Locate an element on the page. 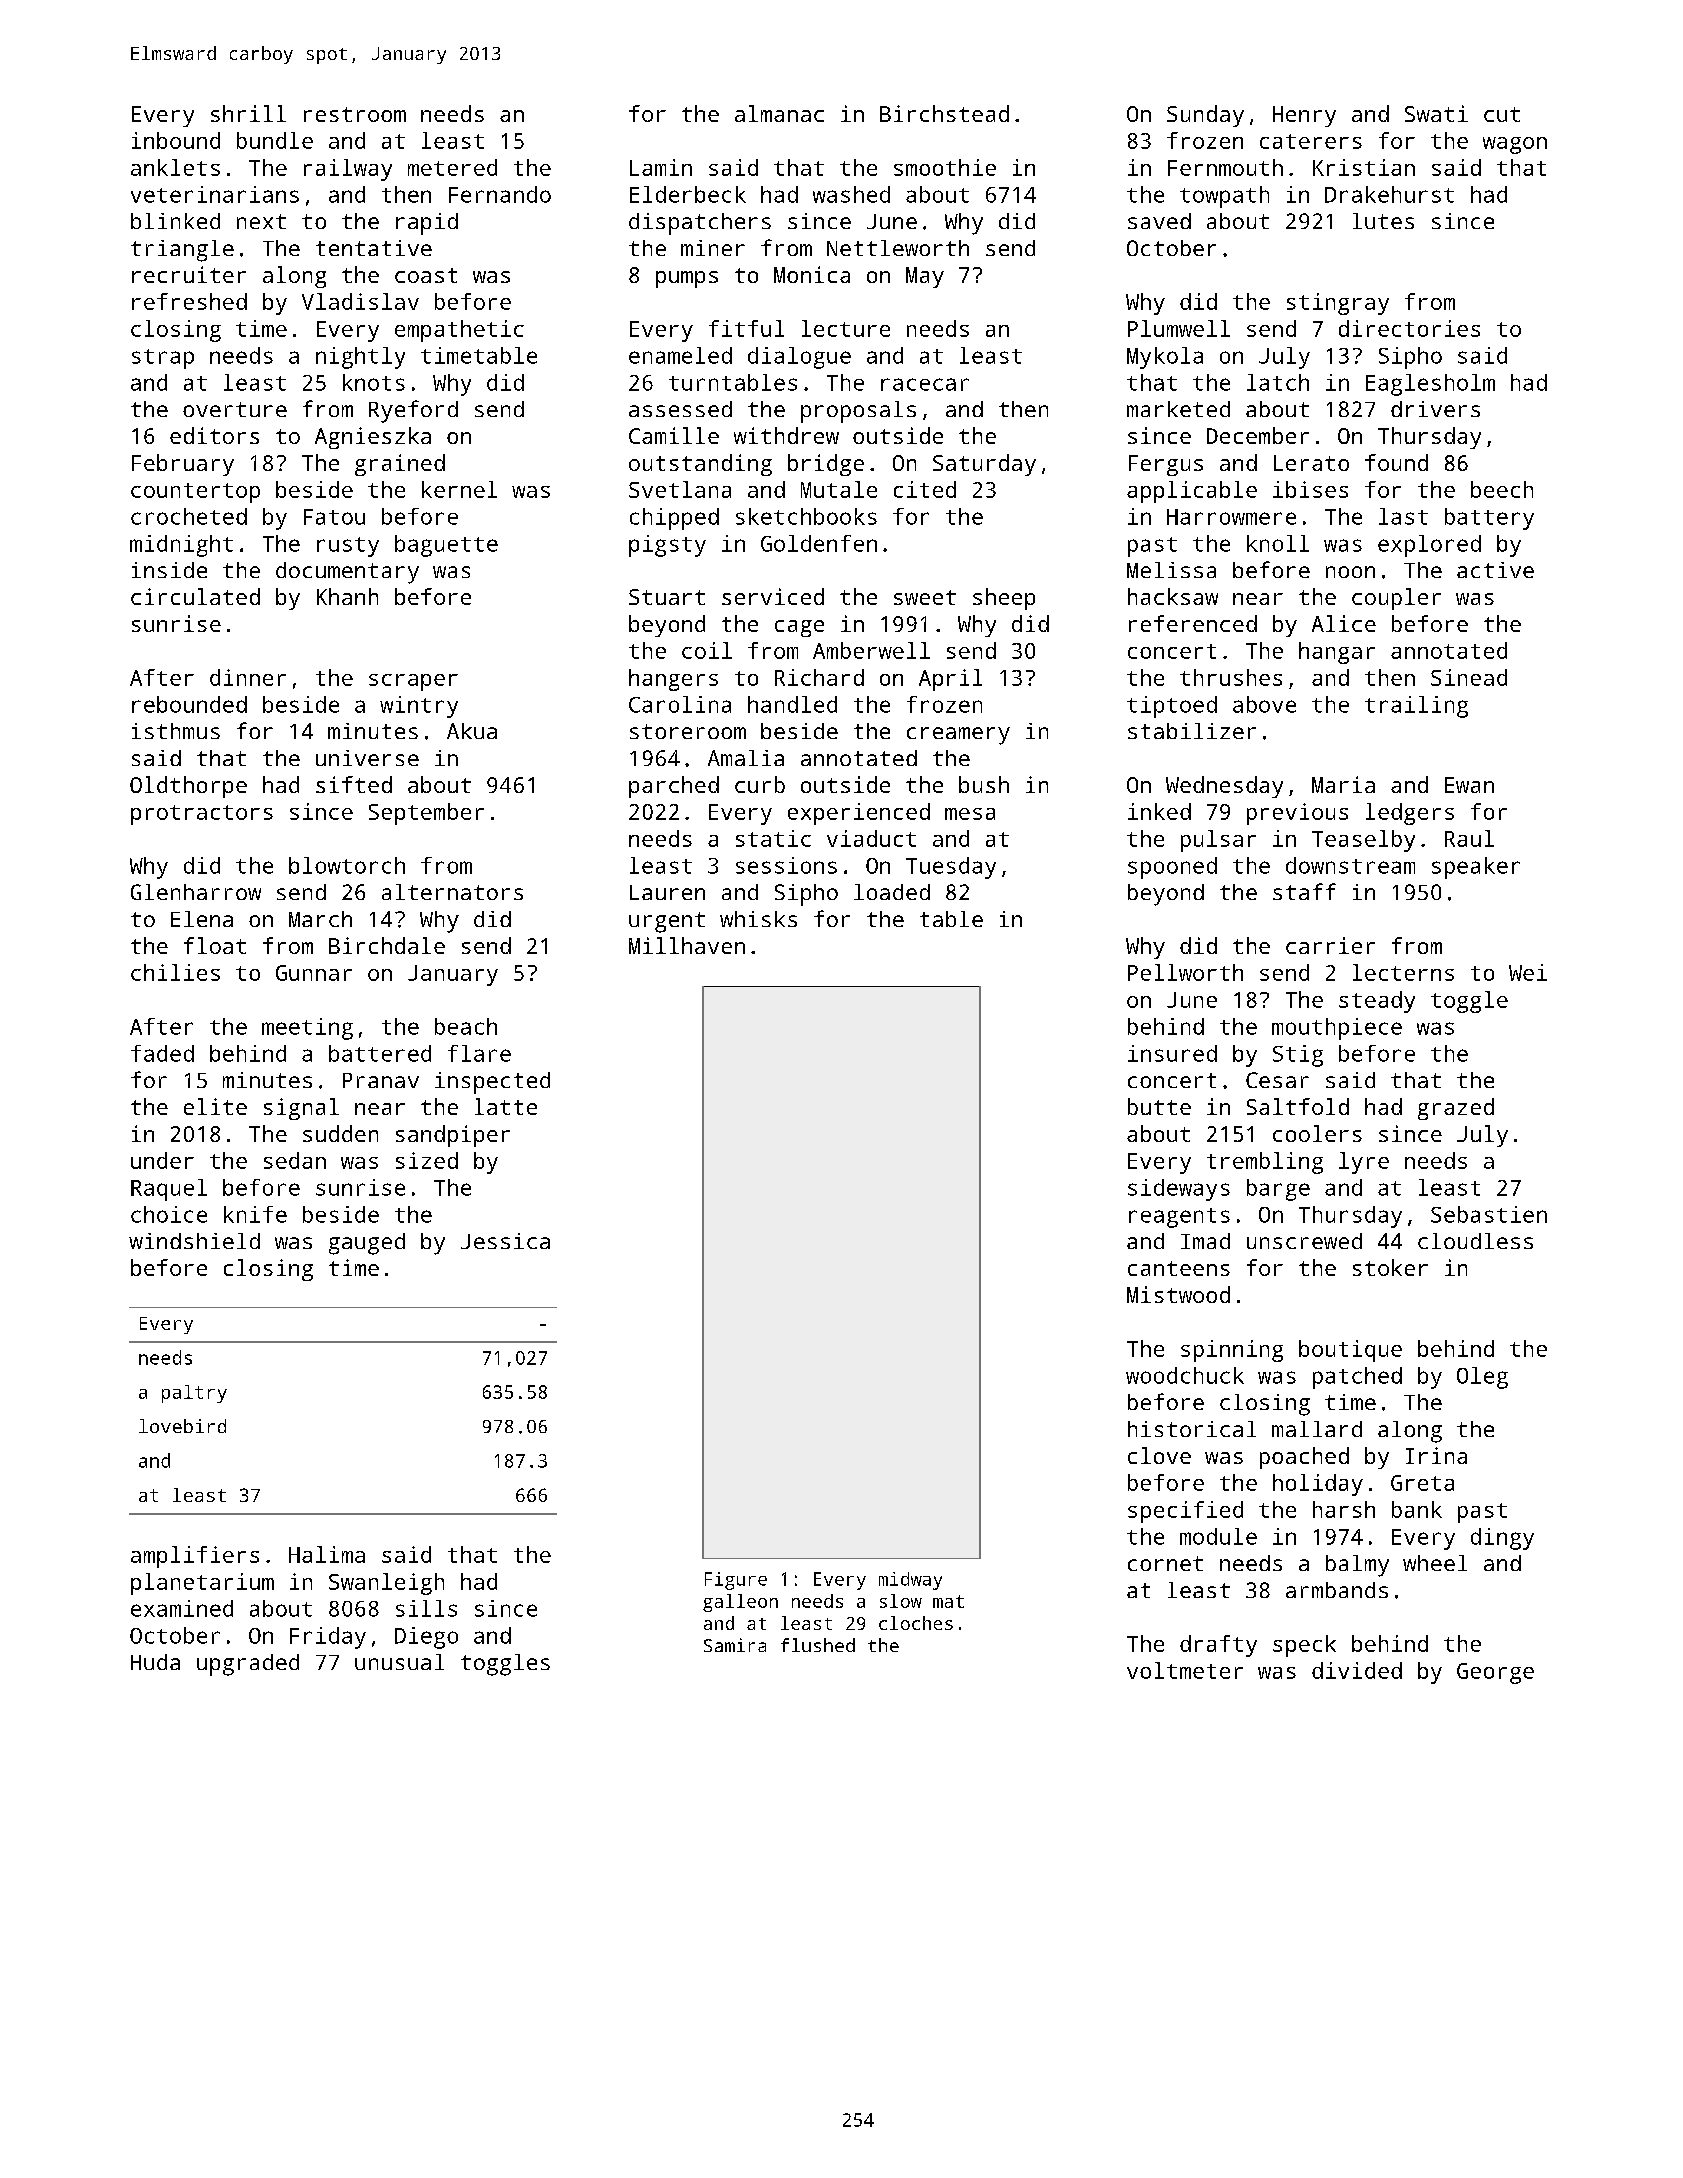 The image size is (1683, 2178). scraper is located at coordinates (413, 682).
